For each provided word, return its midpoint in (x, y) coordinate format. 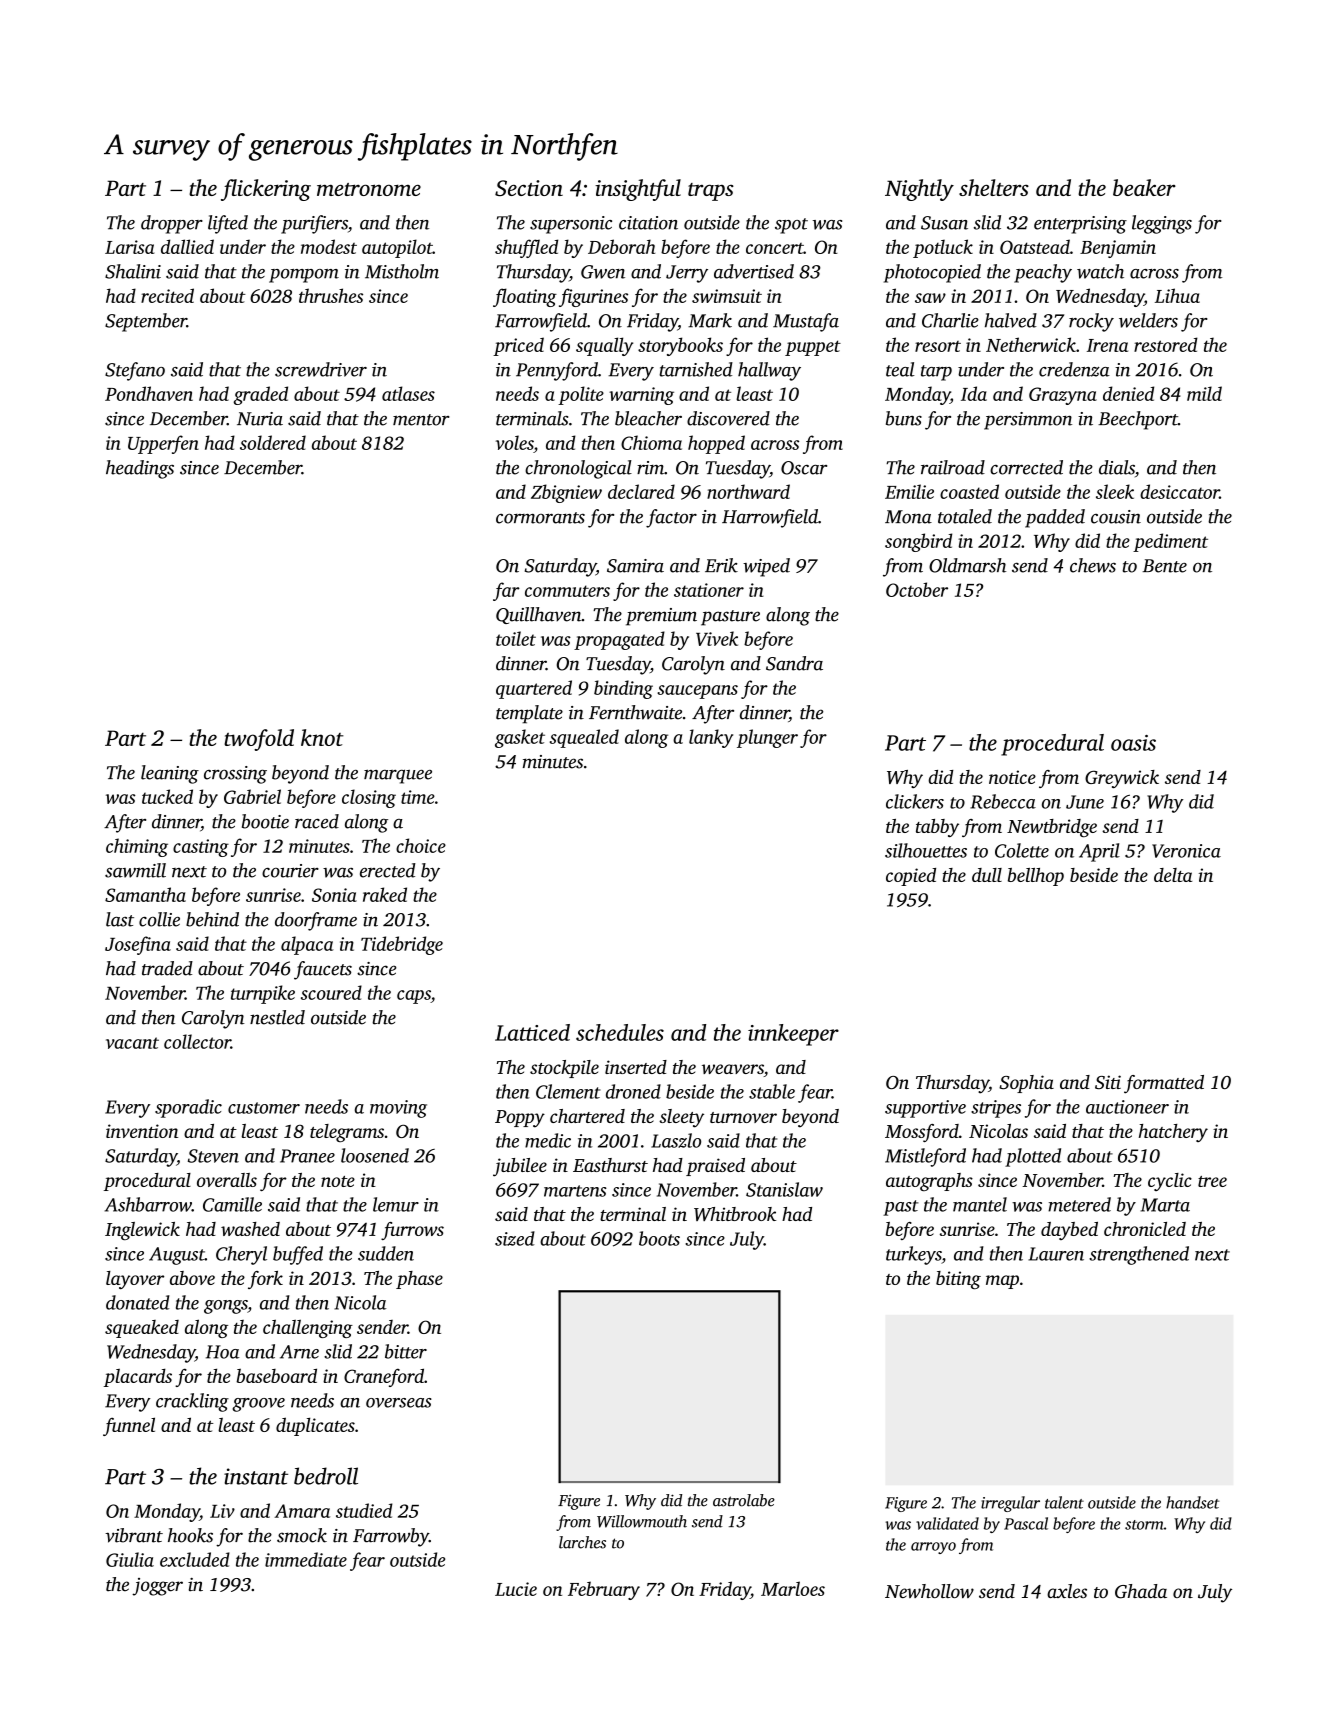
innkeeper (793, 1035)
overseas (399, 1403)
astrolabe (744, 1500)
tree (1212, 1181)
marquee (398, 776)
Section (529, 188)
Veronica (1186, 851)
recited (167, 295)
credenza (1074, 369)
